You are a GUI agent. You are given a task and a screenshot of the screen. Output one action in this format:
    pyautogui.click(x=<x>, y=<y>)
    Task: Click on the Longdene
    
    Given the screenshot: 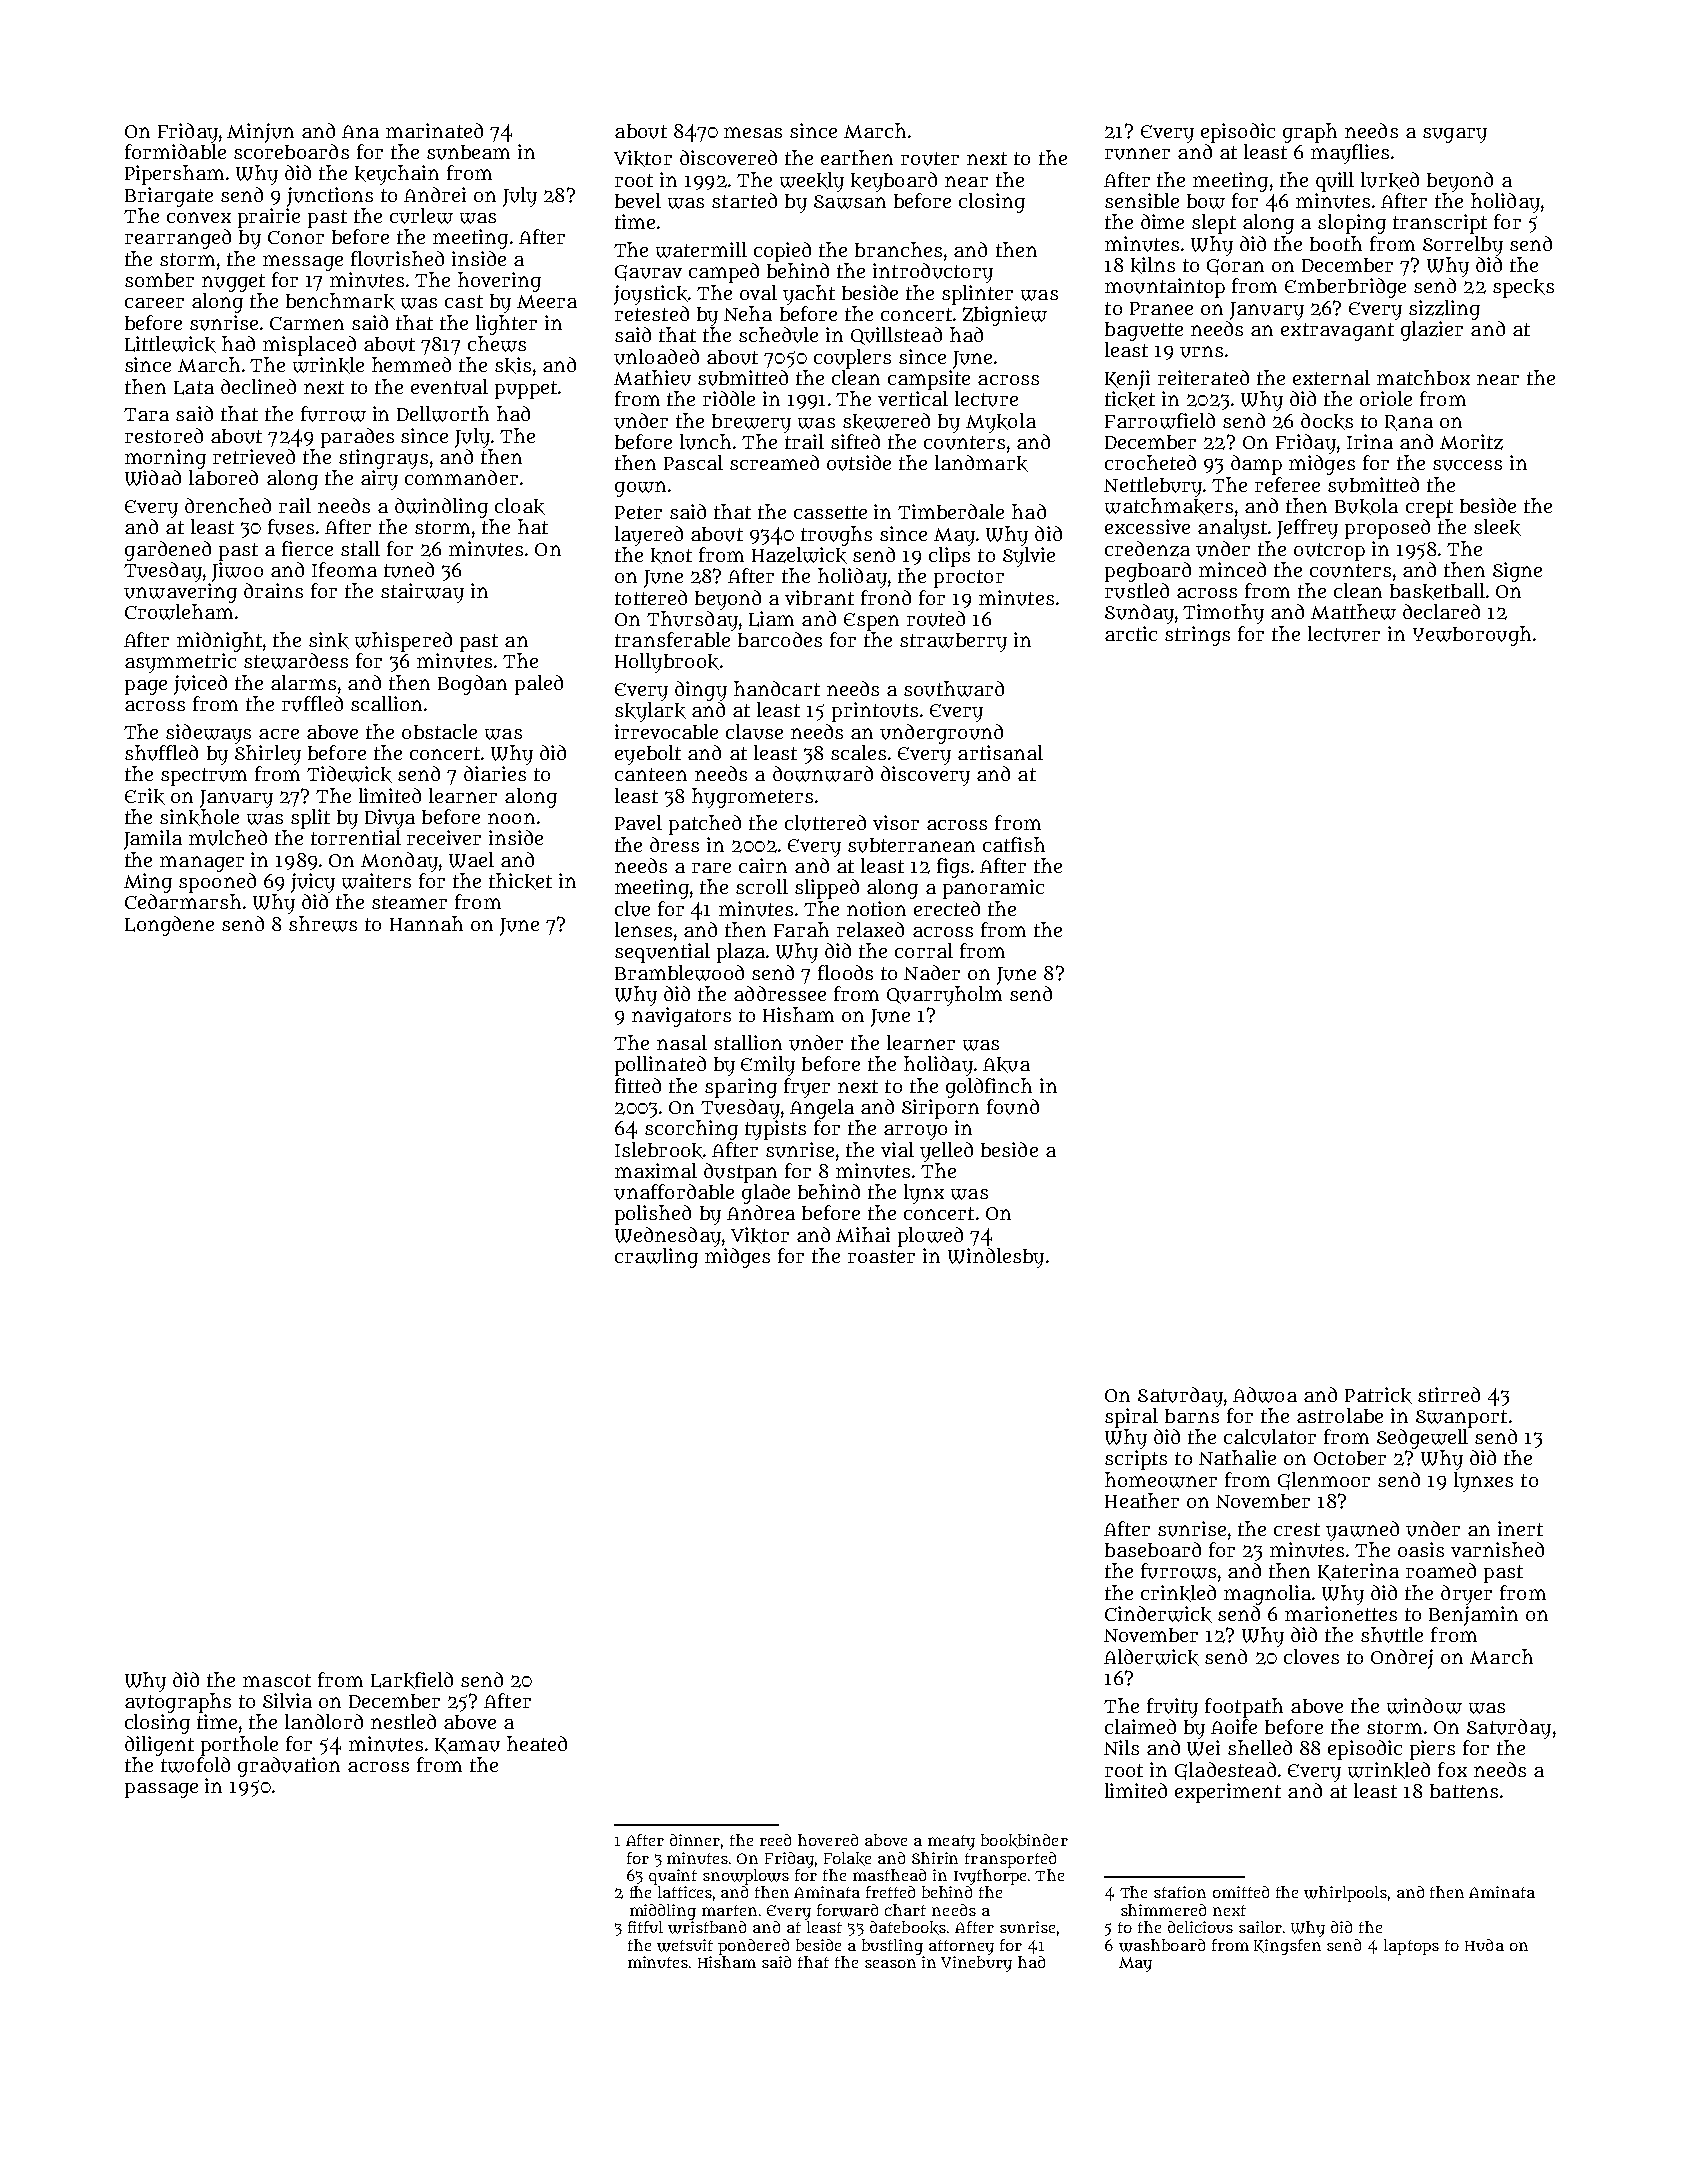 What is the action you would take?
    pyautogui.click(x=169, y=926)
